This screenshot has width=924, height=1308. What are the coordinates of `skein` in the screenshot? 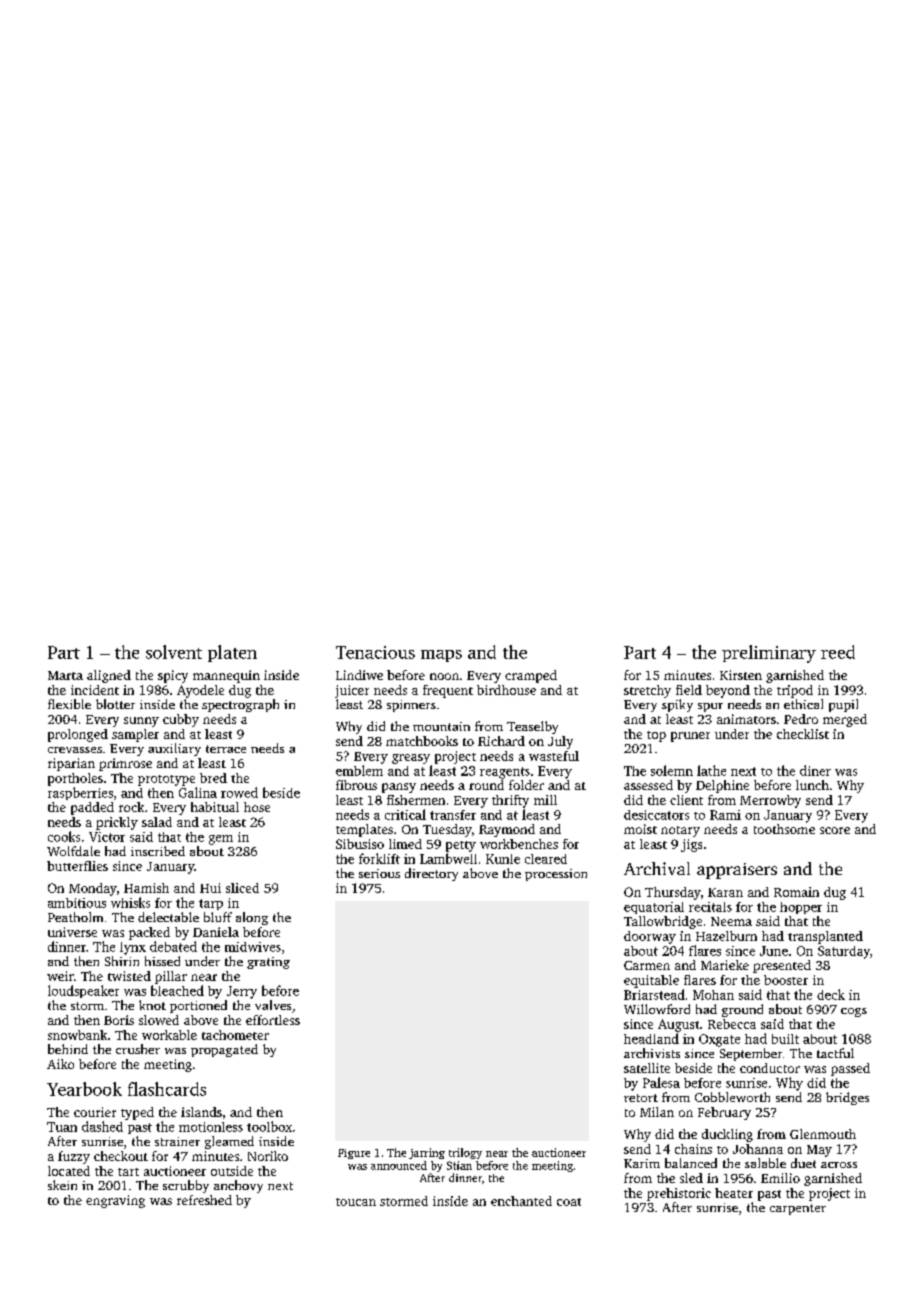 It's located at (62, 1185).
